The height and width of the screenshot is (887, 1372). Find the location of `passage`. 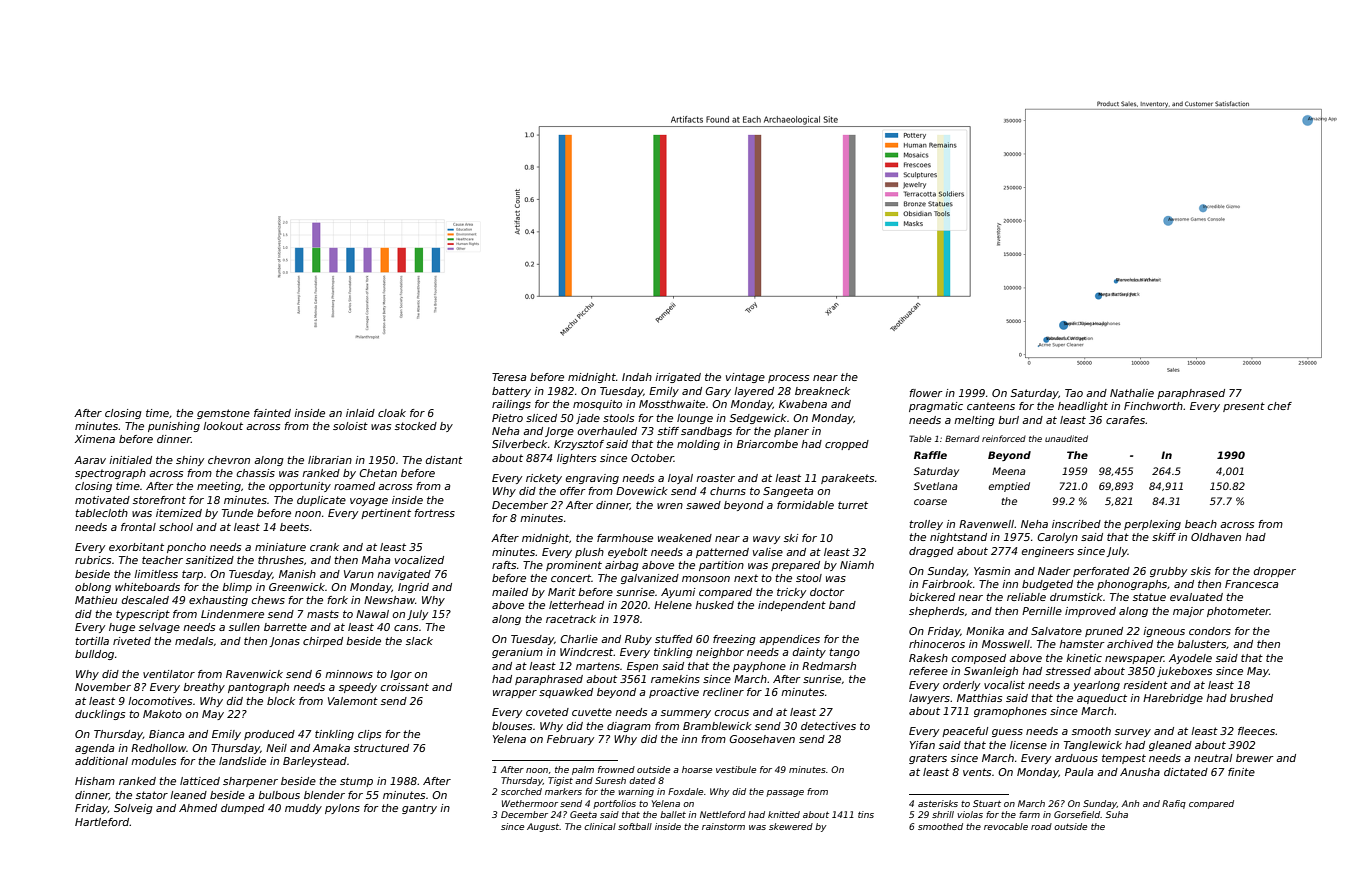

passage is located at coordinates (785, 793).
